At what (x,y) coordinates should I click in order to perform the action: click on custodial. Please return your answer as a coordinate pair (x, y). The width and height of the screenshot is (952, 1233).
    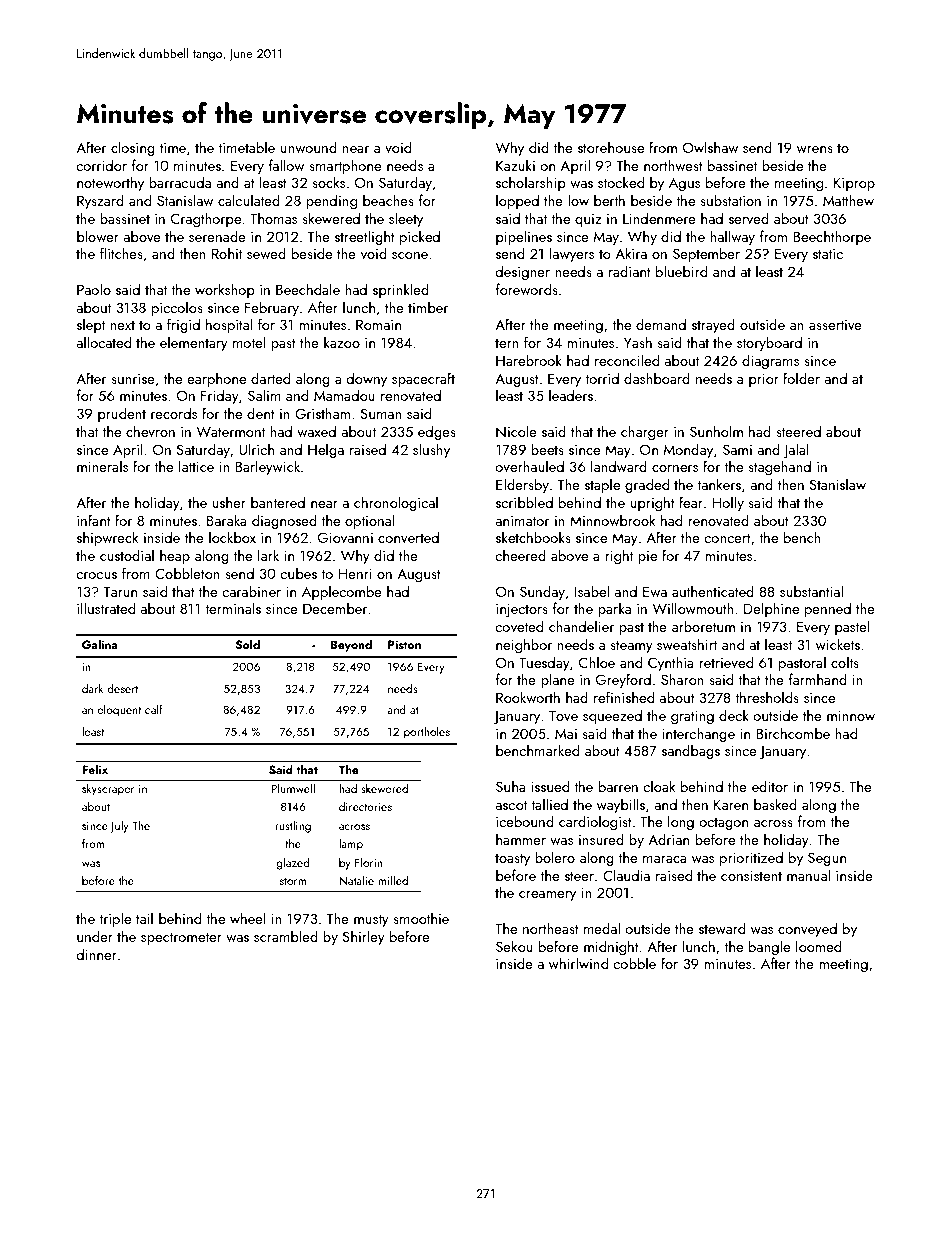
    Looking at the image, I should click on (127, 555).
